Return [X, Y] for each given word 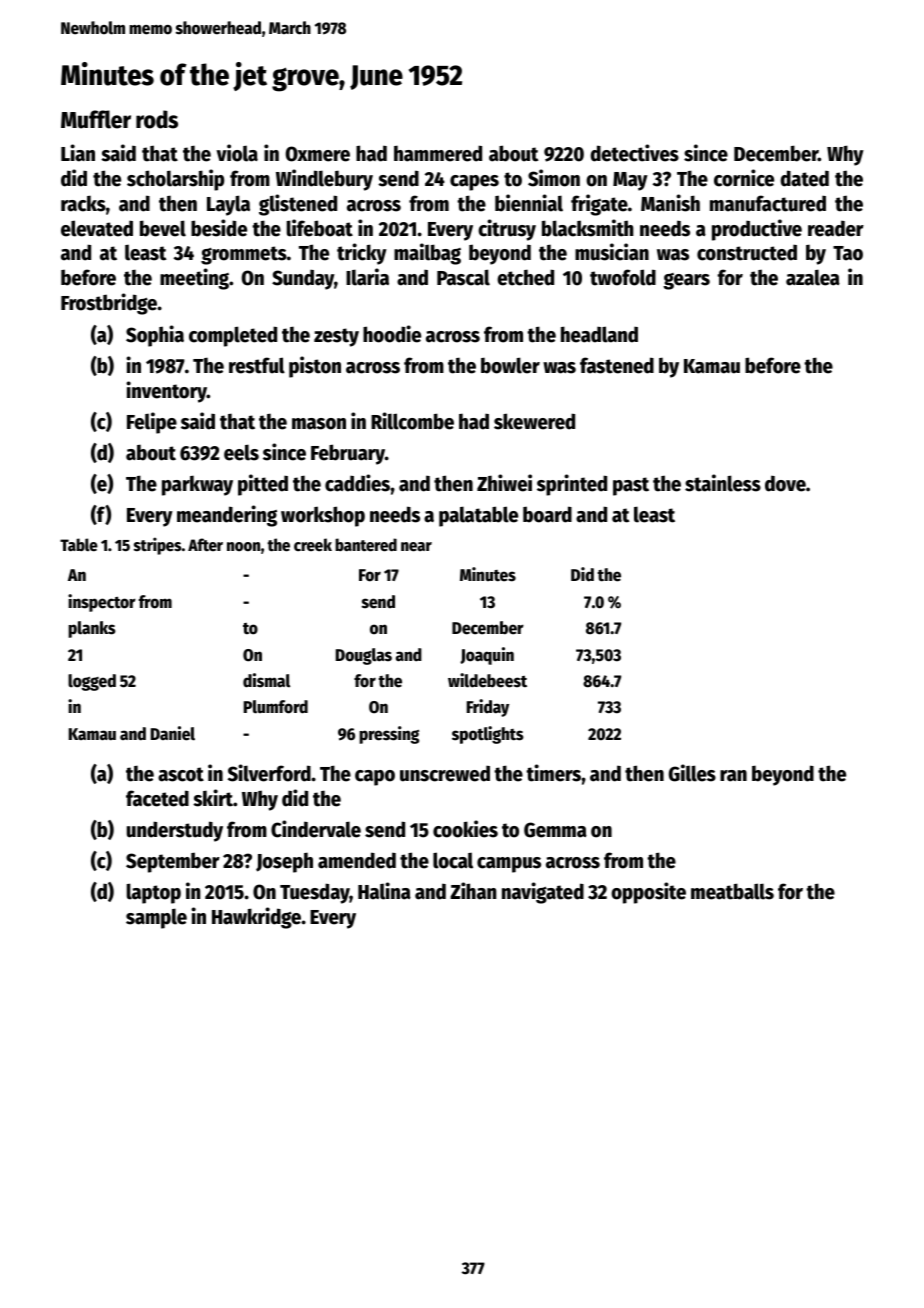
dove [785, 483]
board [547, 514]
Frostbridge [109, 304]
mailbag [427, 254]
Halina [384, 891]
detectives [635, 153]
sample [156, 918]
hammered [438, 153]
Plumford [276, 707]
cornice [744, 178]
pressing [389, 735]
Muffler [96, 119]
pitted [263, 485]
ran [733, 776]
